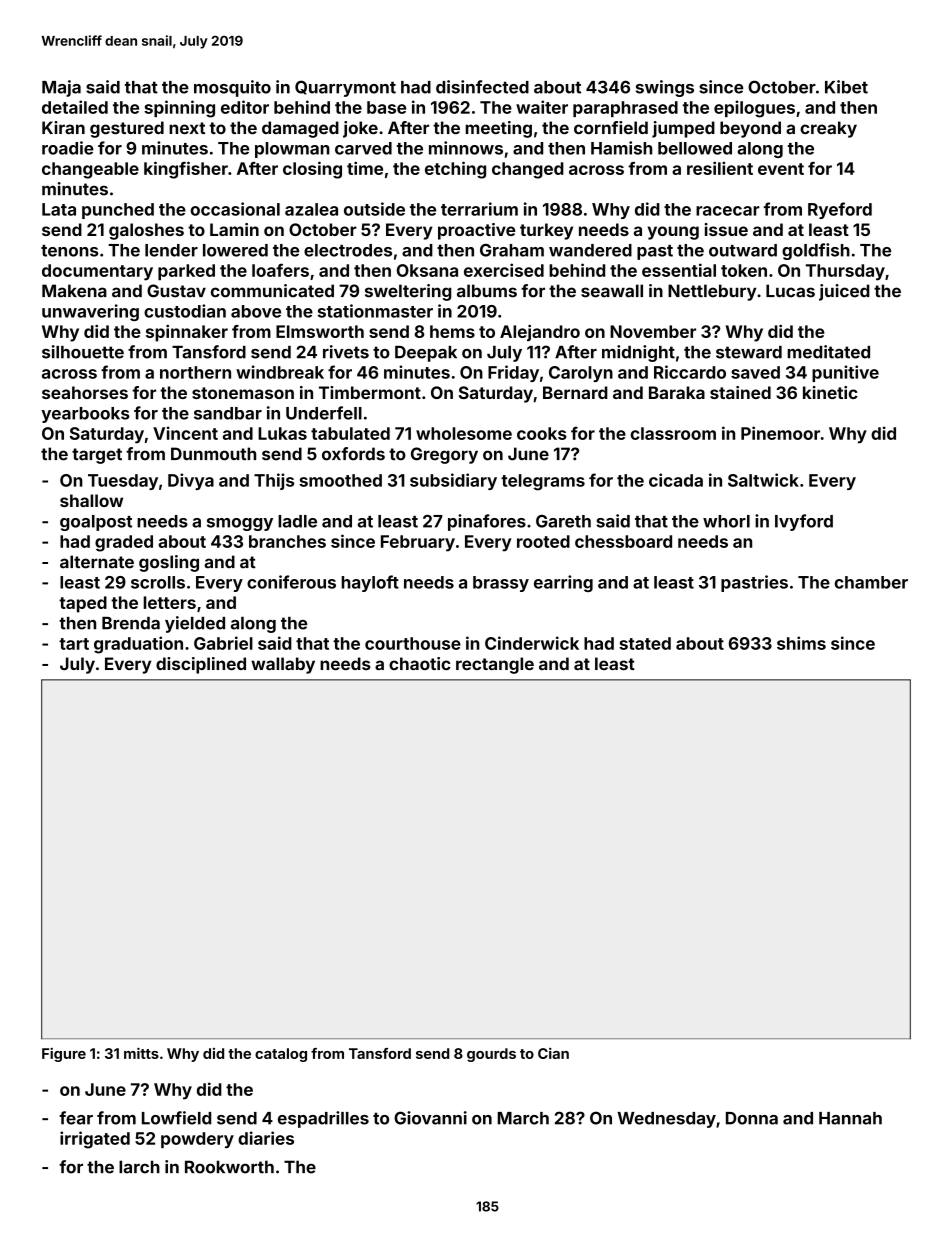 This document has height=1233, width=952. Describe the element at coordinates (504, 270) in the document. I see `exercised` at that location.
